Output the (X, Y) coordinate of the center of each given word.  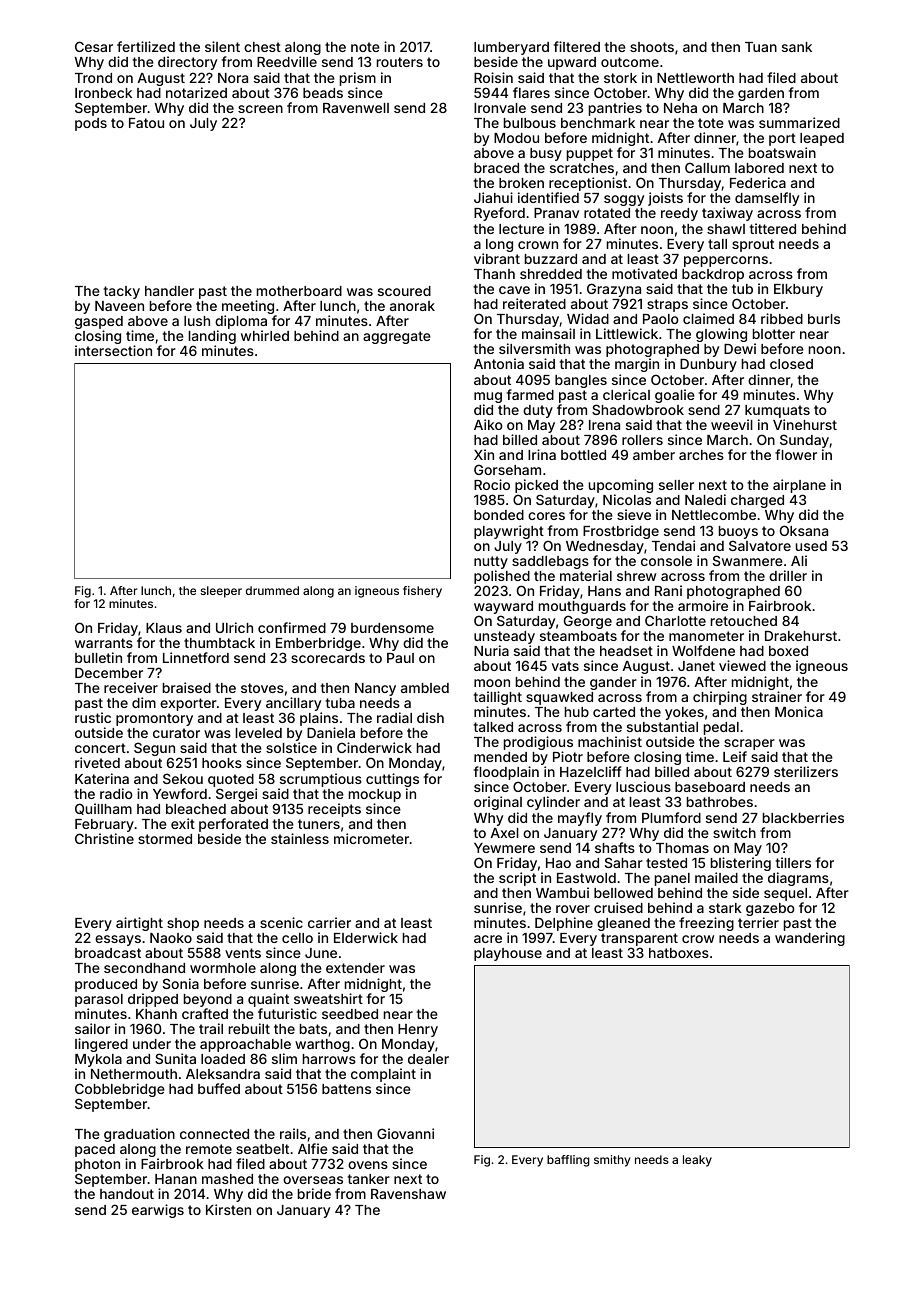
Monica (799, 711)
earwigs (158, 1211)
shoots (652, 47)
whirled (265, 335)
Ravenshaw (408, 1194)
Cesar (94, 46)
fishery (422, 592)
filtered (577, 46)
